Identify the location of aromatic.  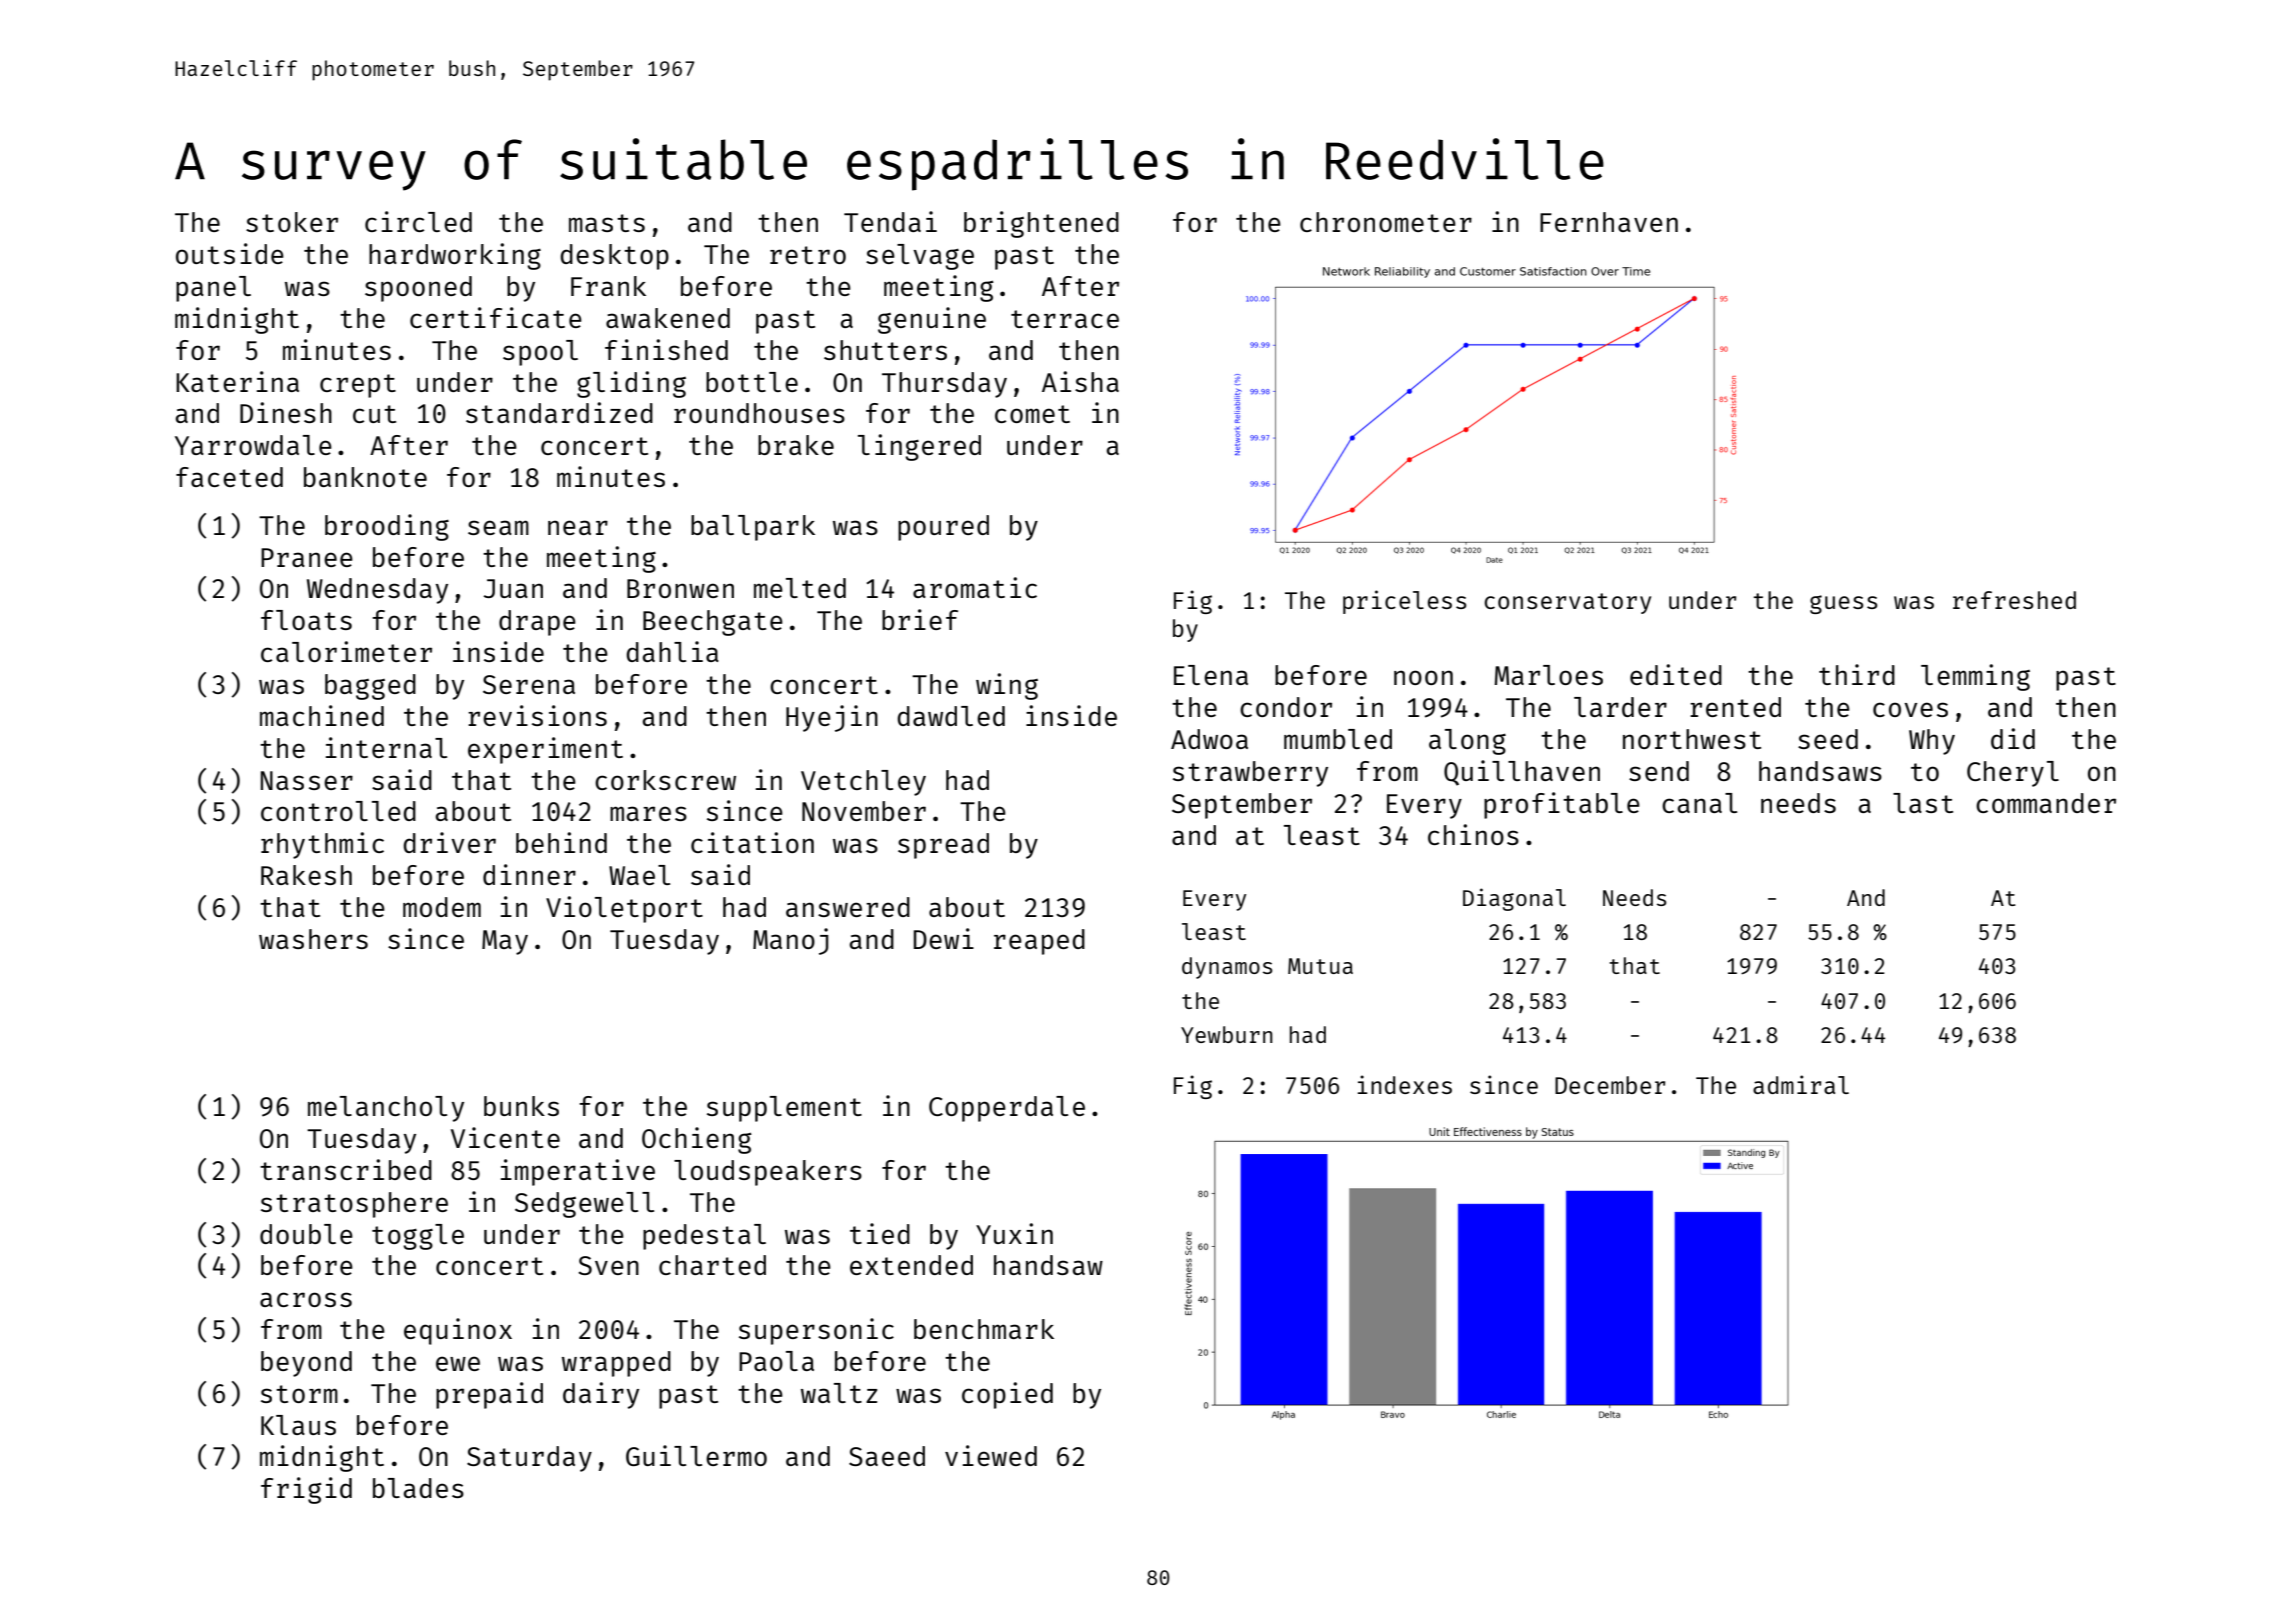
(975, 587).
